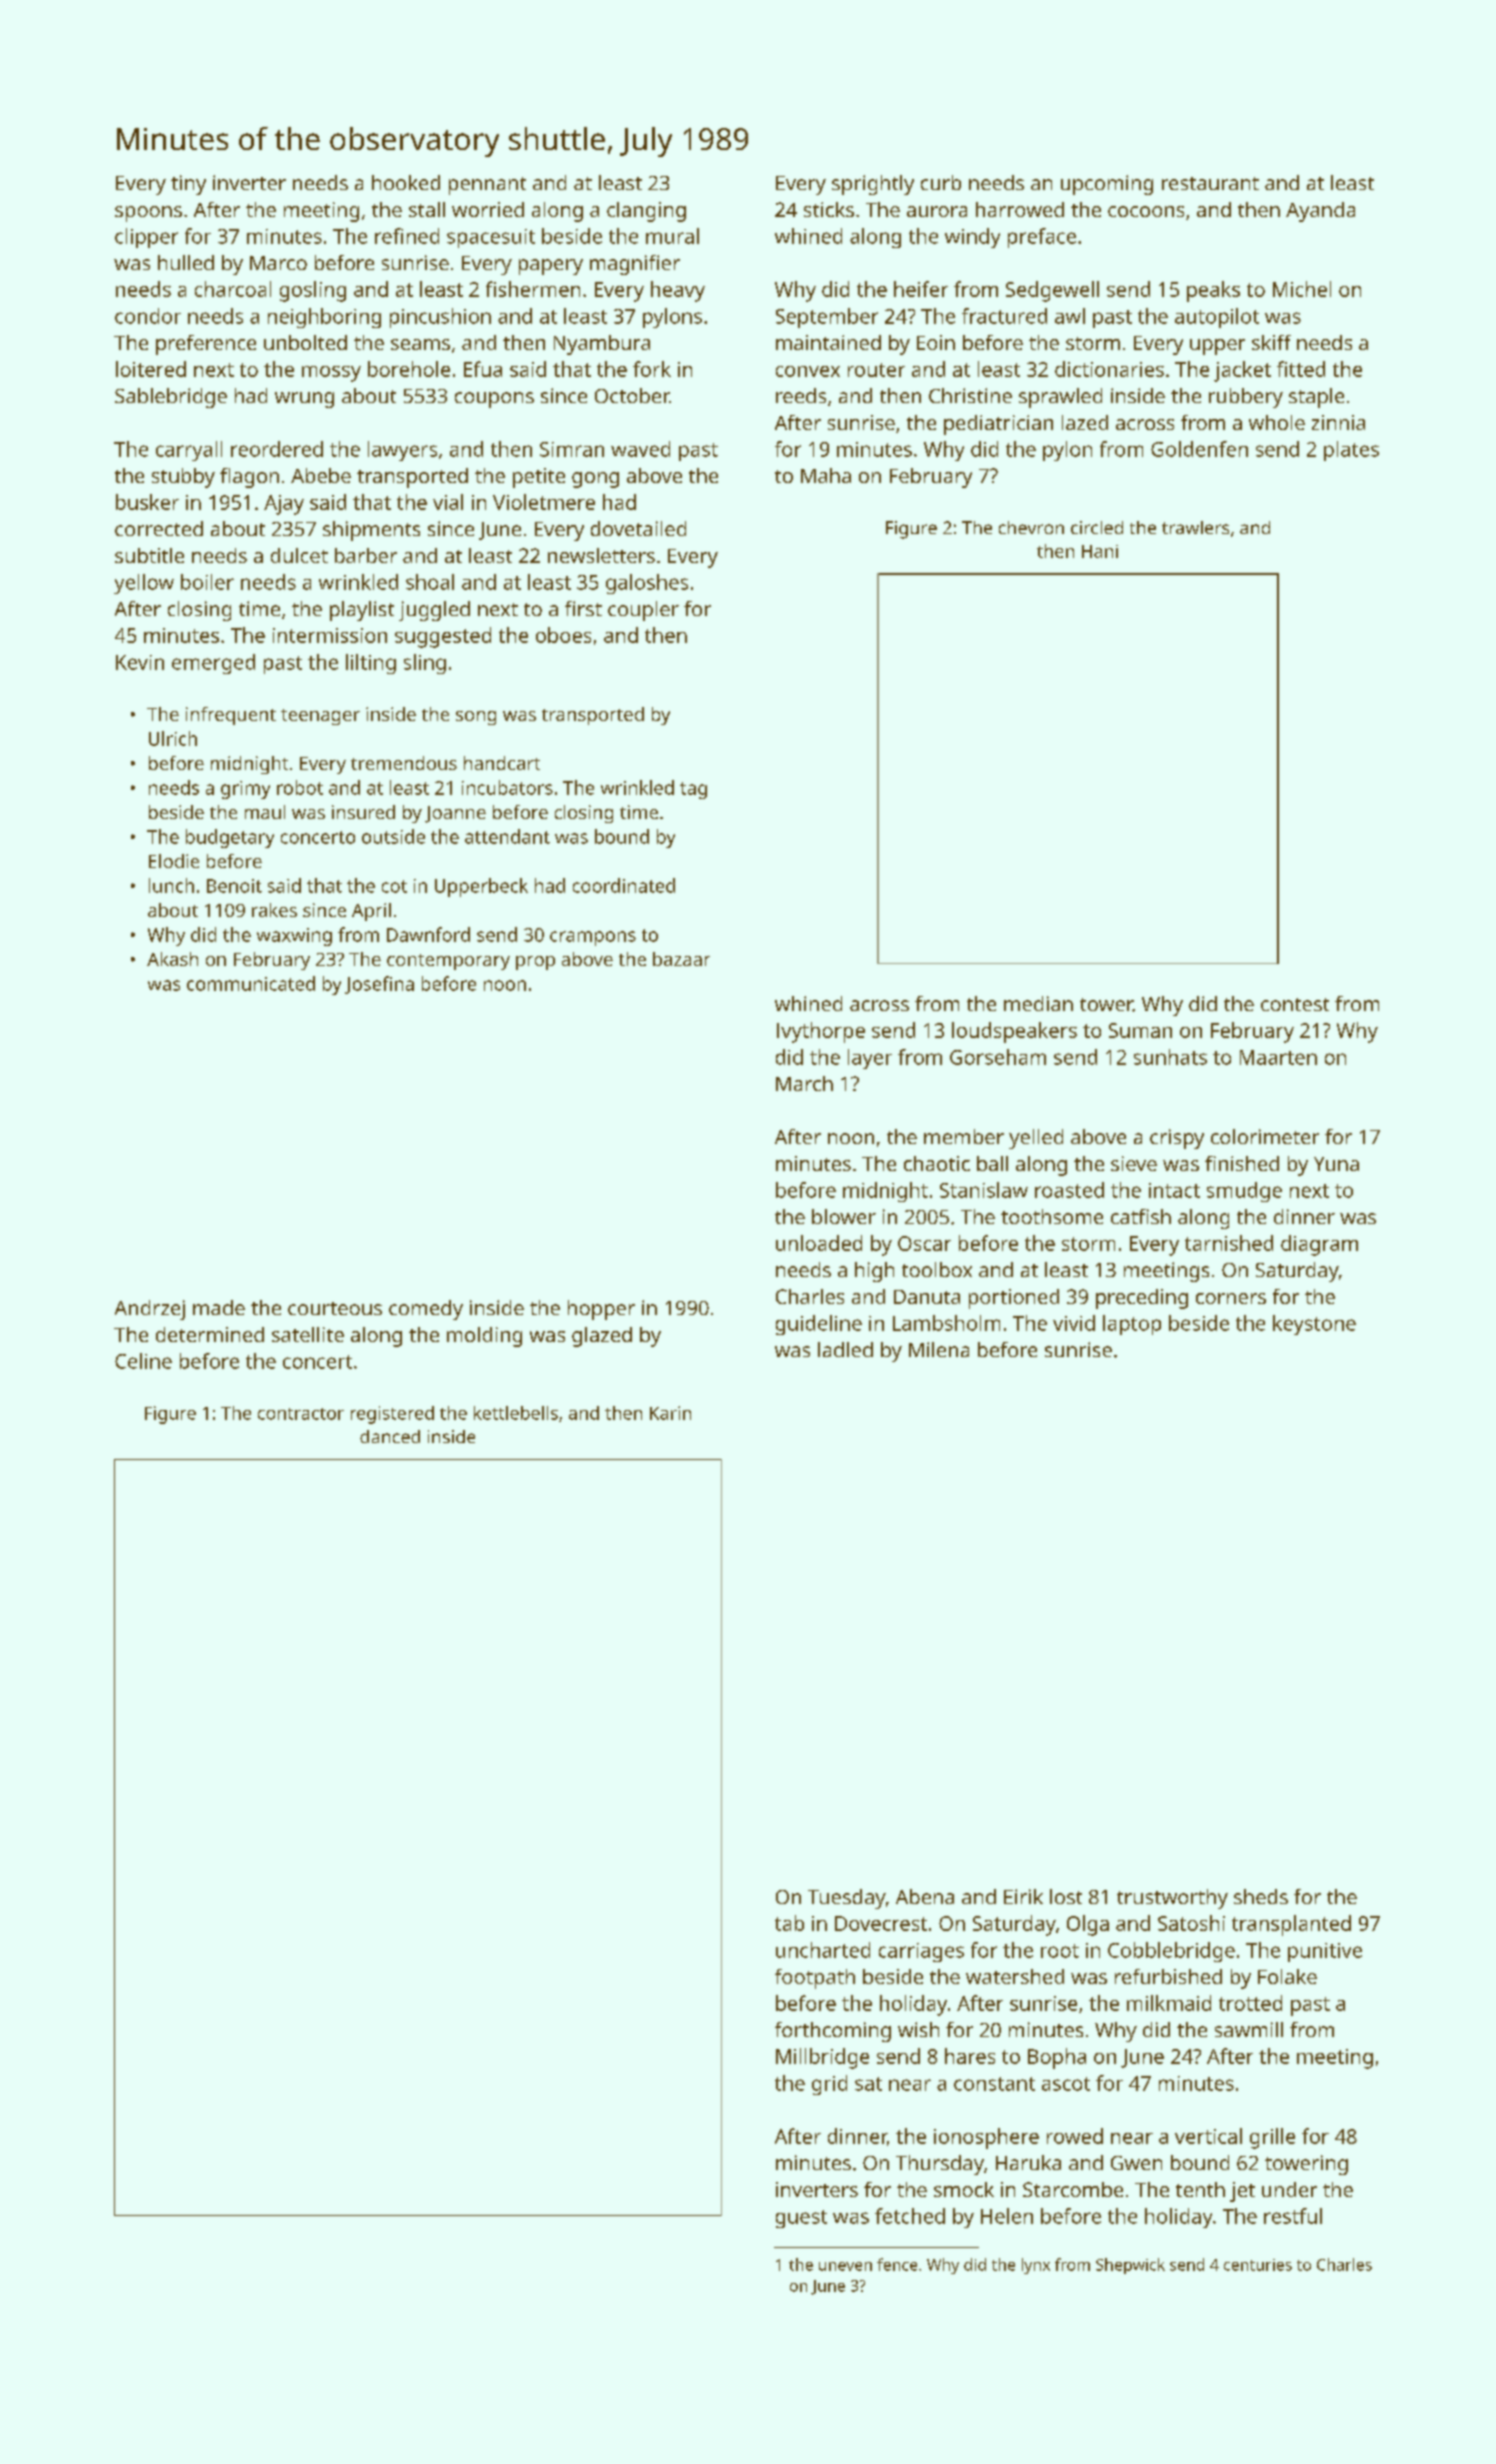 This page has height=2464, width=1496. Describe the element at coordinates (829, 2085) in the page. I see `grid` at that location.
